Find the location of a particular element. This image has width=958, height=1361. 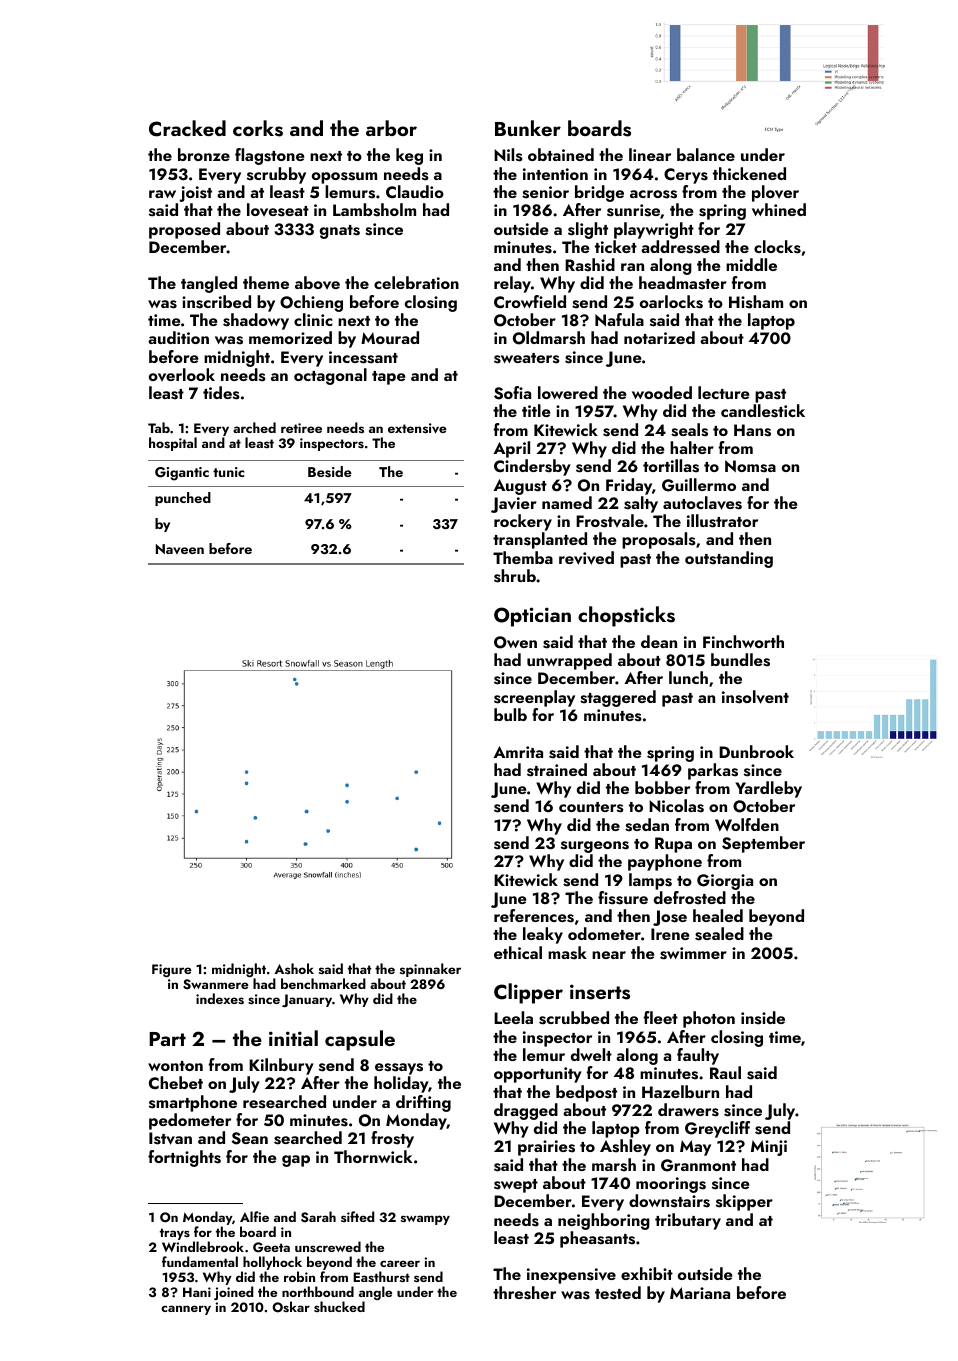

corks is located at coordinates (258, 128).
